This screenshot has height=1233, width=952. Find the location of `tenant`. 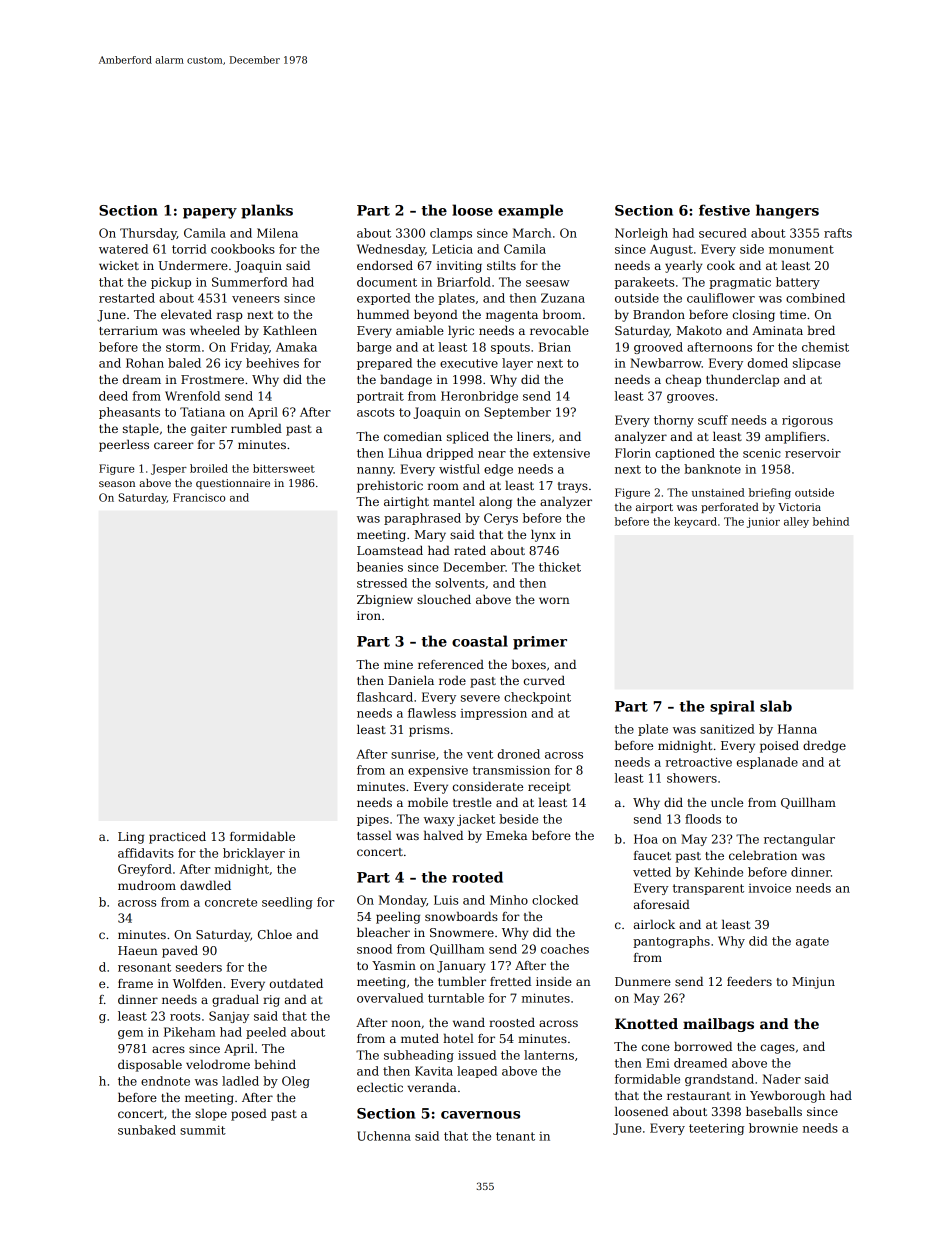

tenant is located at coordinates (515, 1136).
